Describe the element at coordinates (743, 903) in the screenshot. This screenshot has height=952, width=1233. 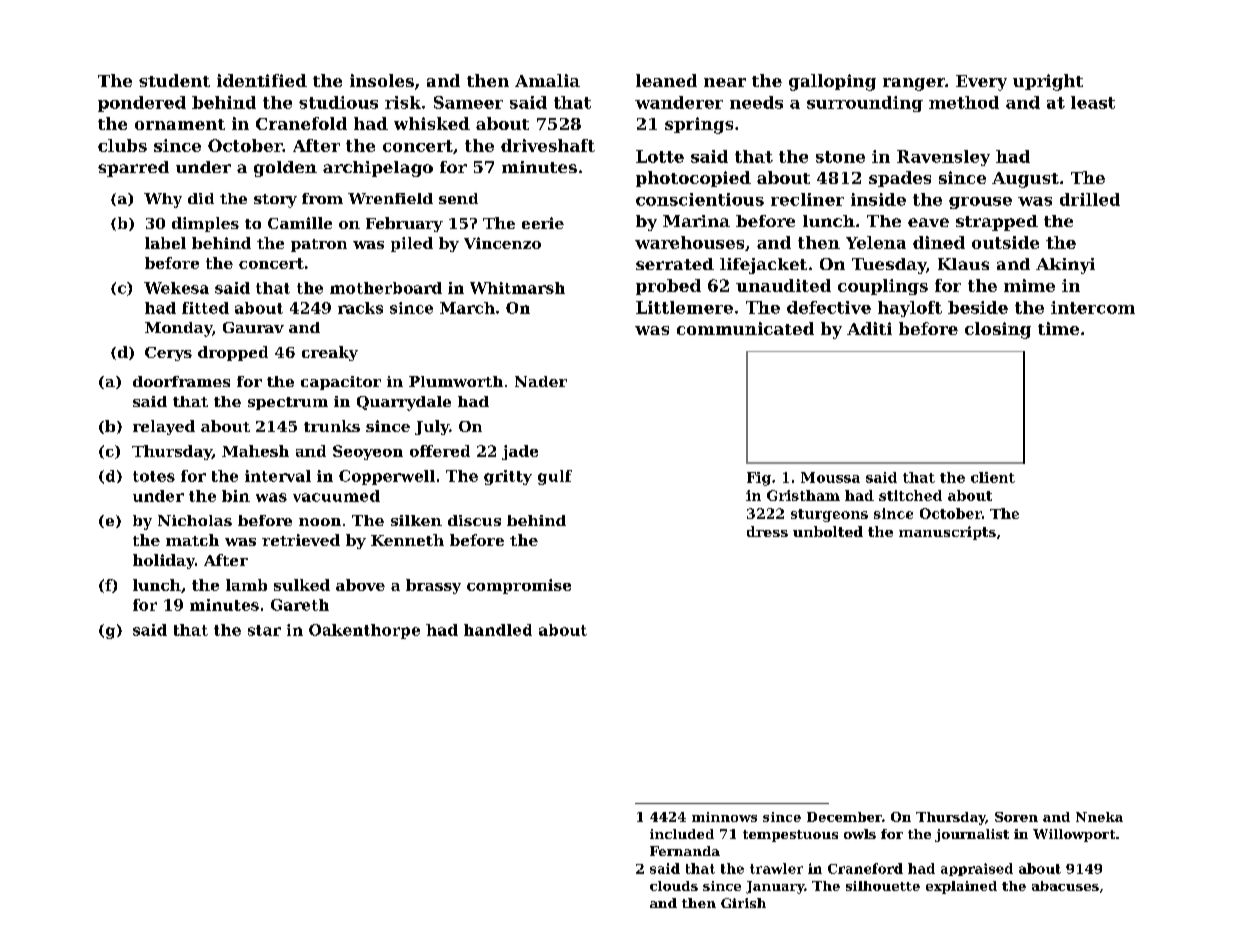
I see `Girish` at that location.
